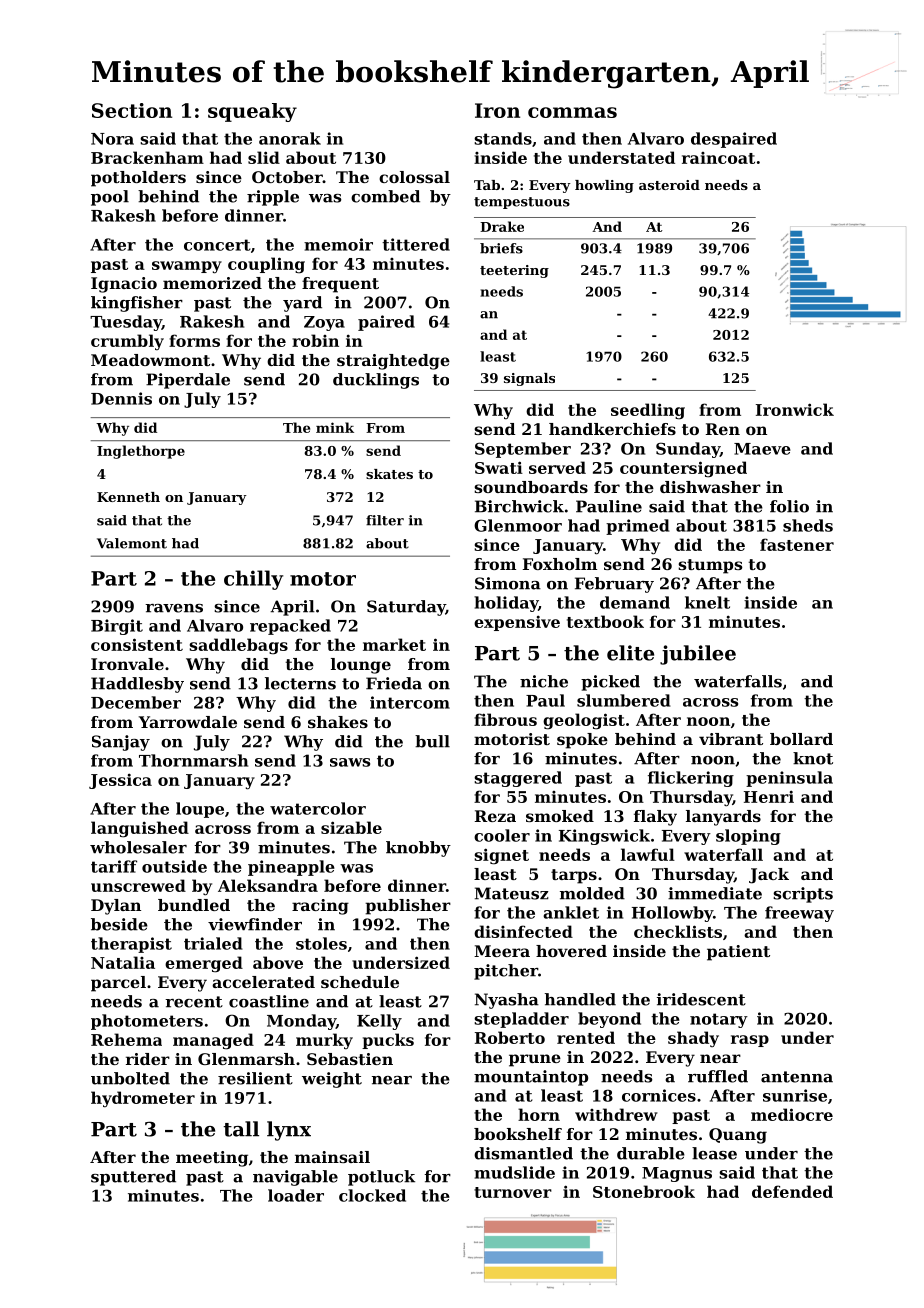 The image size is (924, 1308). Describe the element at coordinates (501, 248) in the document. I see `briefs` at that location.
